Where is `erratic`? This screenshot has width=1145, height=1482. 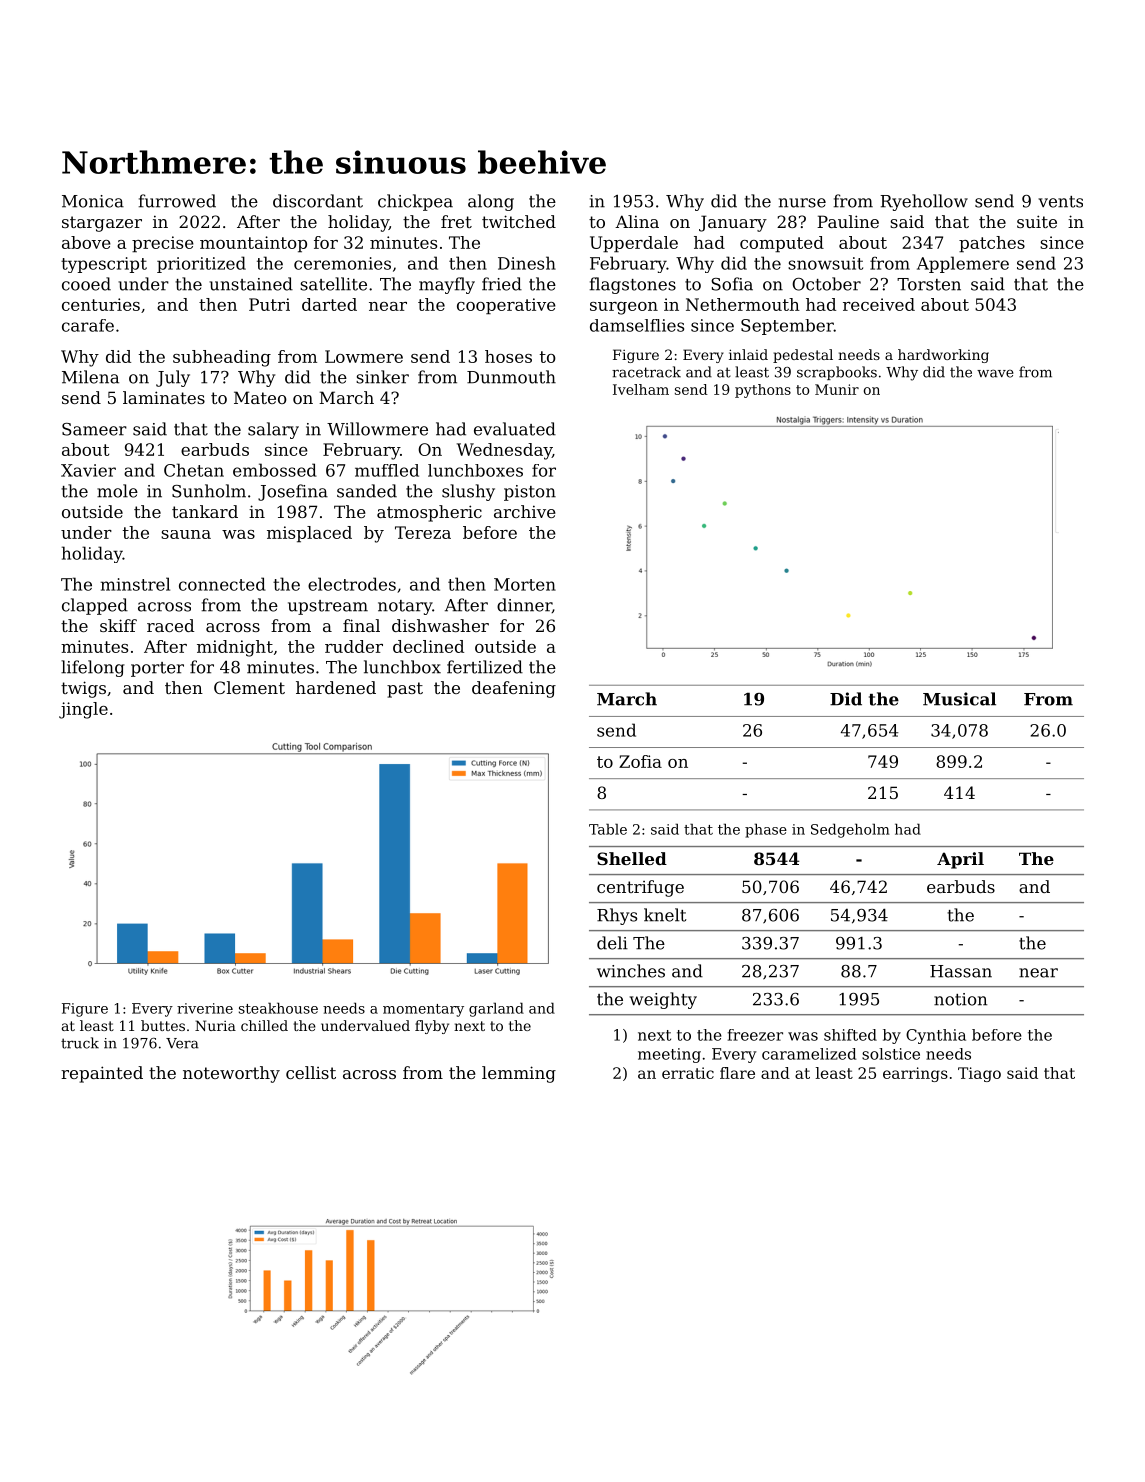 erratic is located at coordinates (688, 1073).
